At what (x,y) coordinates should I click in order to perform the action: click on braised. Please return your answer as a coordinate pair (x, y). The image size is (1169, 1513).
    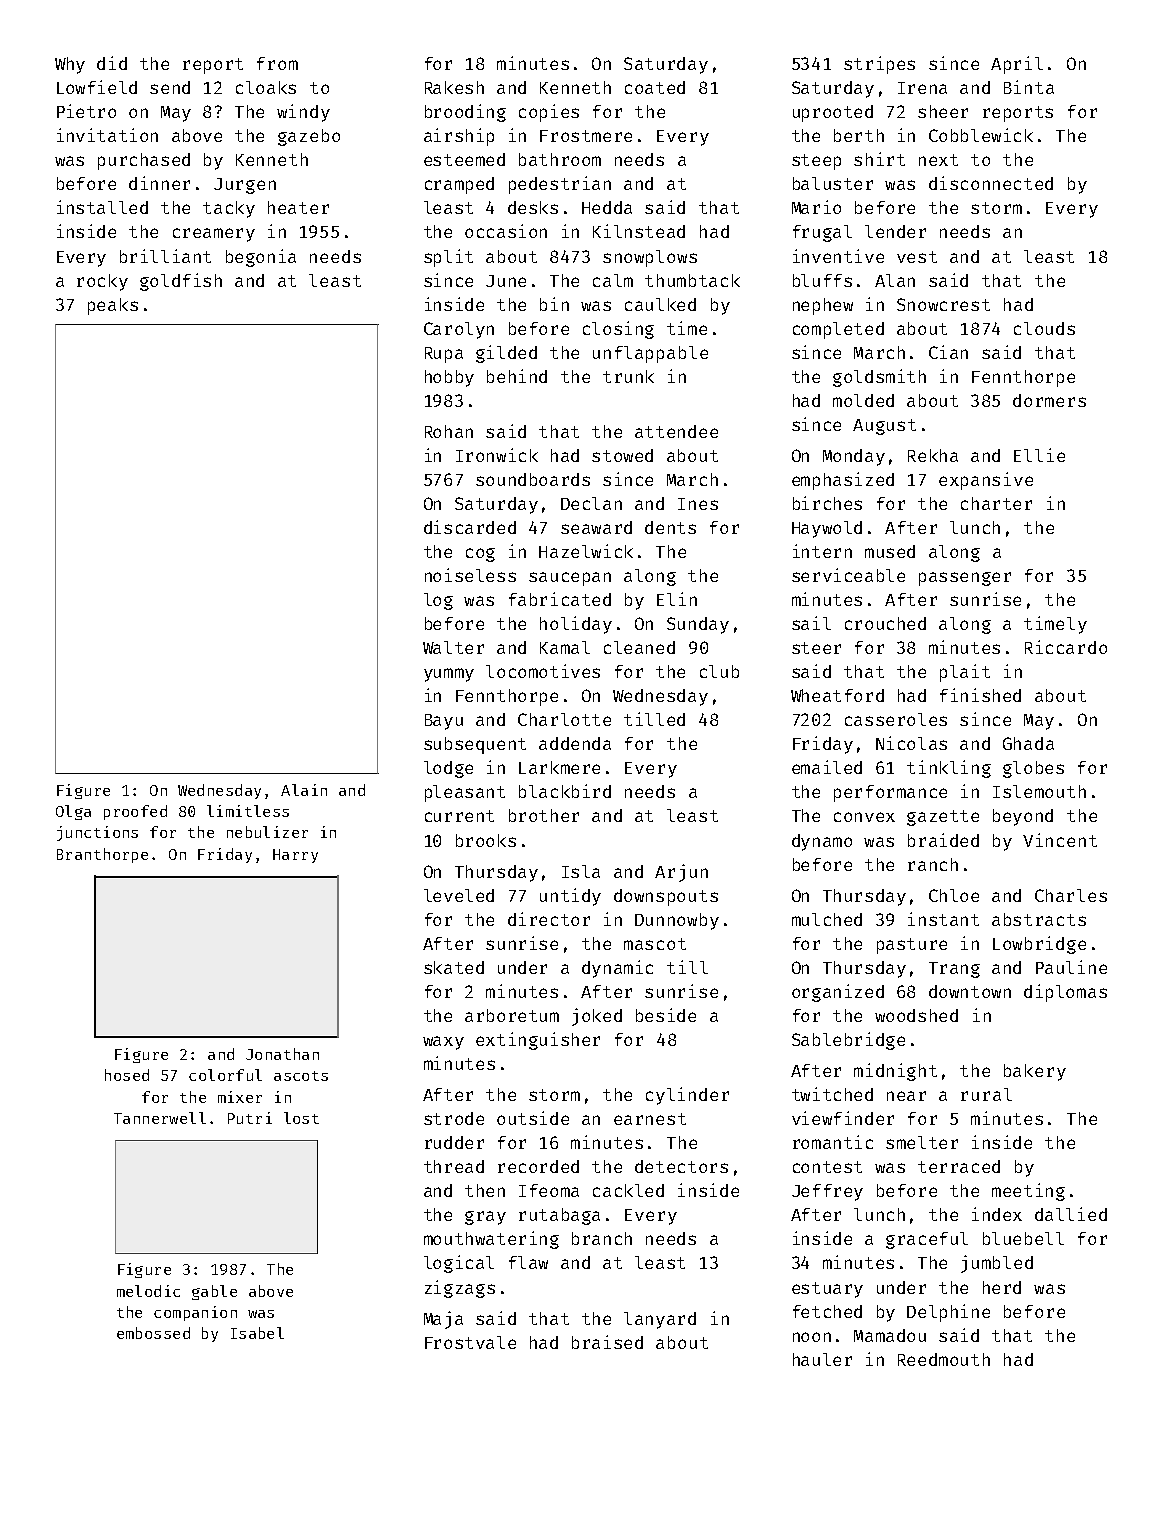
    Looking at the image, I should click on (607, 1342).
